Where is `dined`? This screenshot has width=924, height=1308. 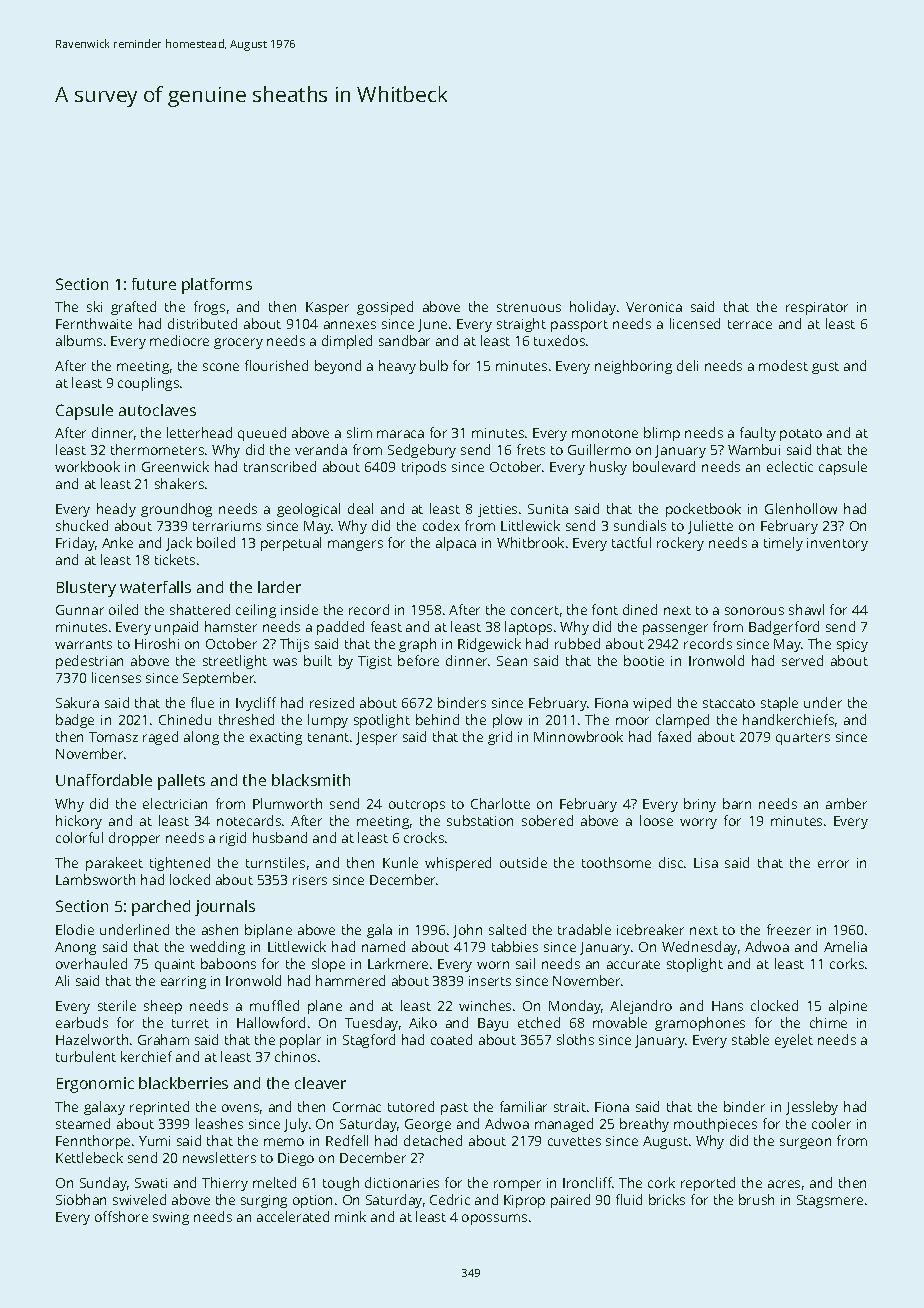 dined is located at coordinates (640, 609).
